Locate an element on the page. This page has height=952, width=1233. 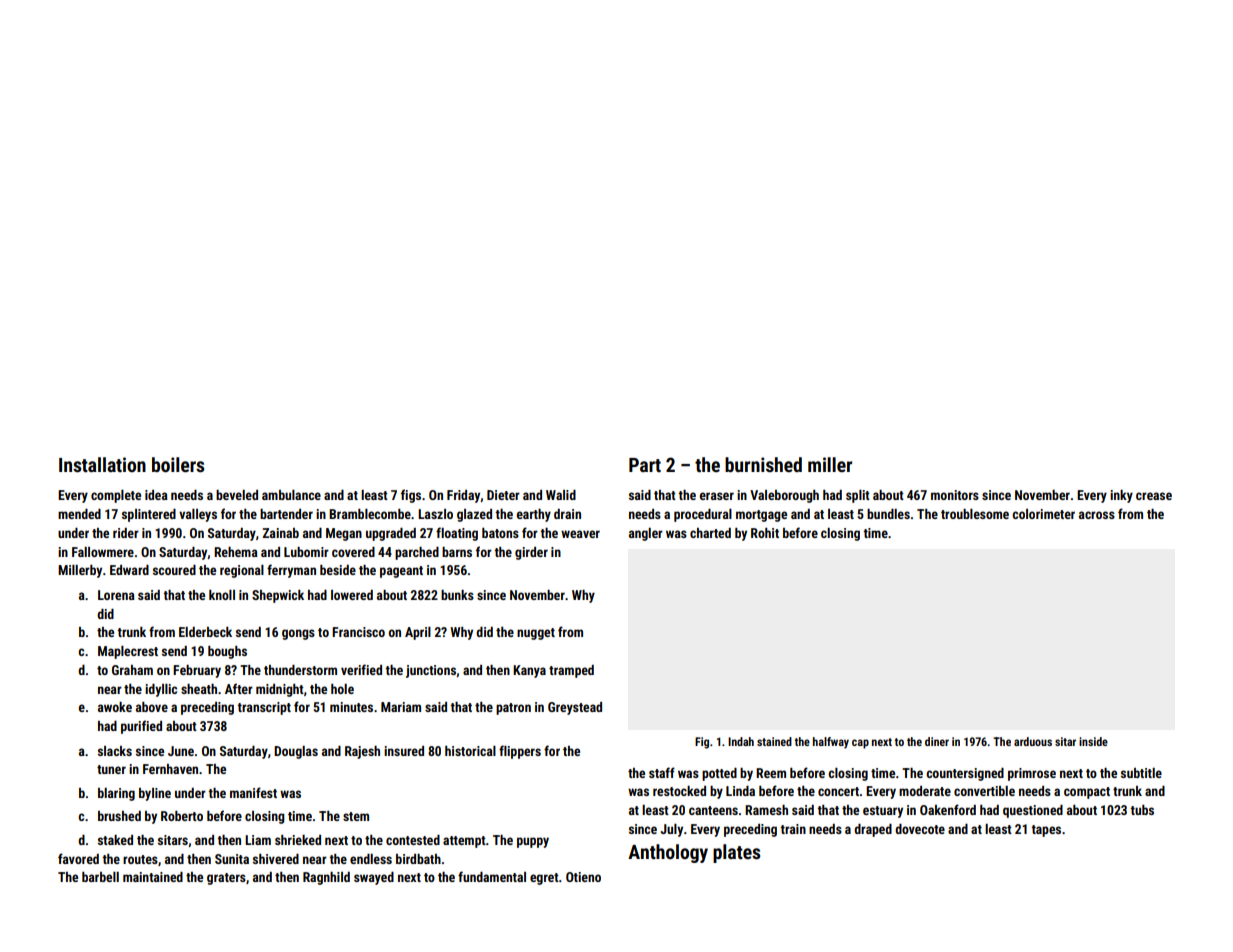
fundamental is located at coordinates (492, 876).
